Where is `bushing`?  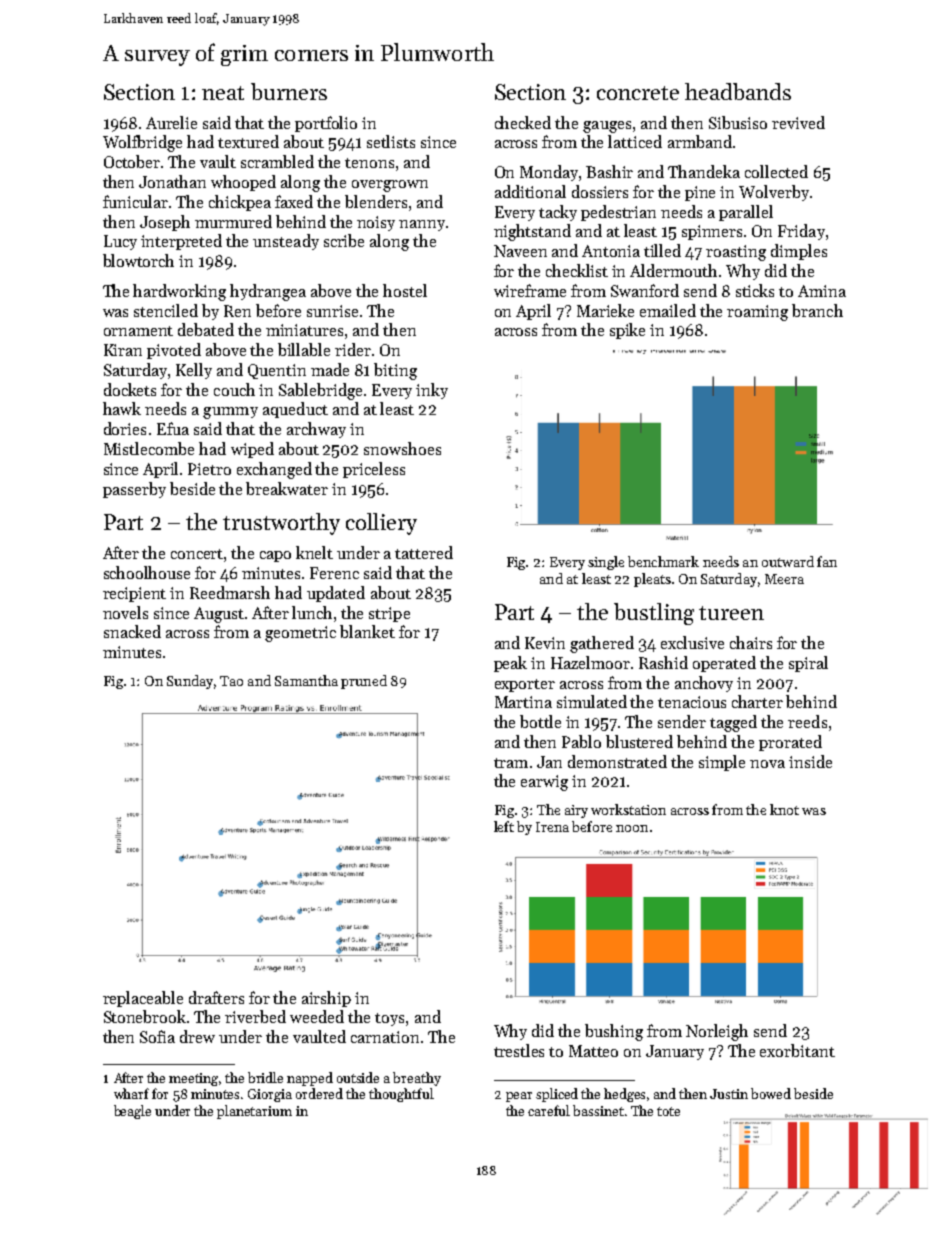 bushing is located at coordinates (614, 1032).
